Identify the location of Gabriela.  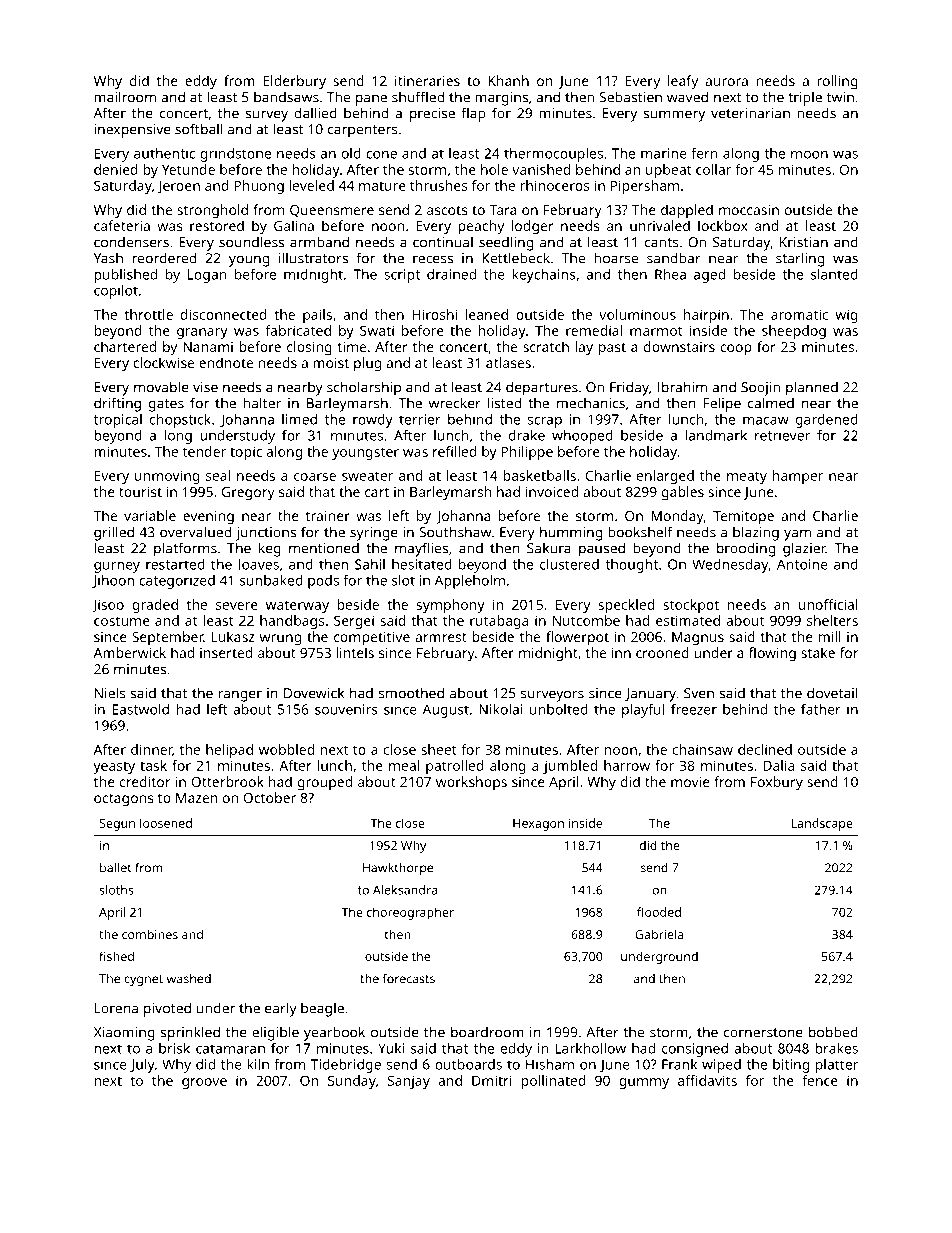
(659, 934).
